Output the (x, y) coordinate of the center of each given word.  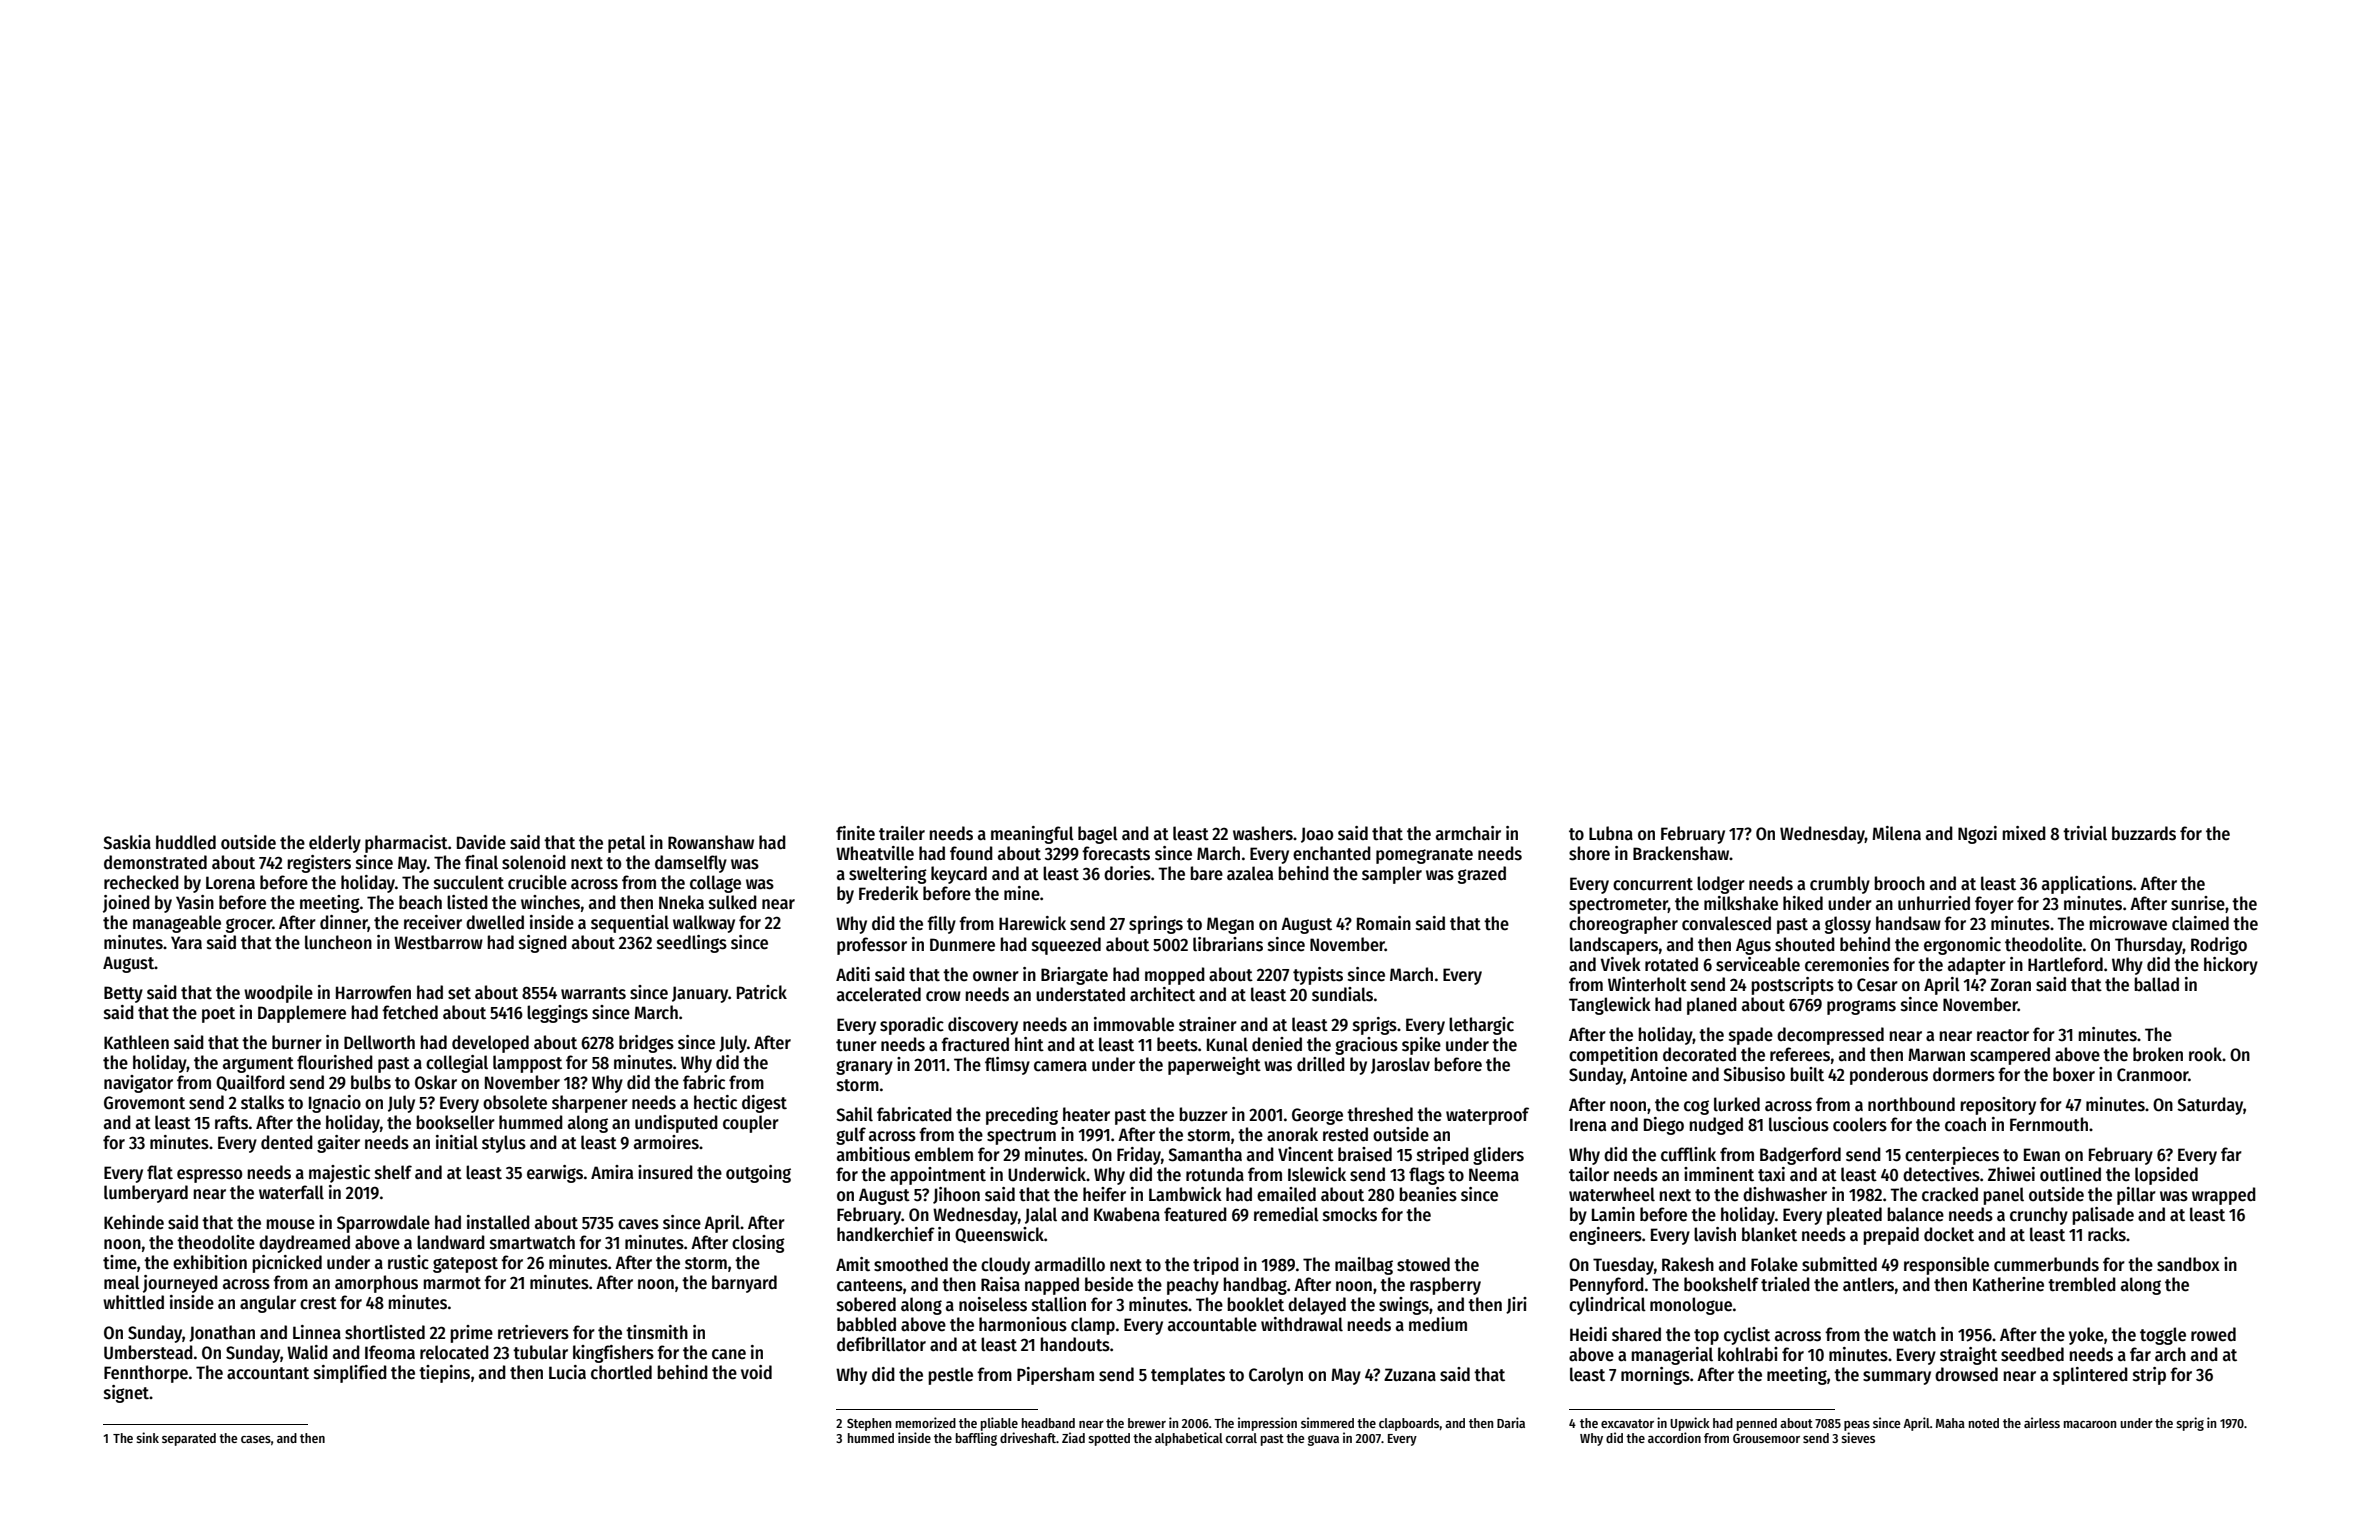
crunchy (2039, 1216)
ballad (2156, 984)
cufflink (1688, 1154)
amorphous (376, 1284)
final (481, 862)
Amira (612, 1172)
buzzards (2144, 833)
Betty (123, 994)
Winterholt (1647, 984)
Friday (1139, 1156)
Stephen (869, 1424)
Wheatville (875, 853)
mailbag (1364, 1266)
